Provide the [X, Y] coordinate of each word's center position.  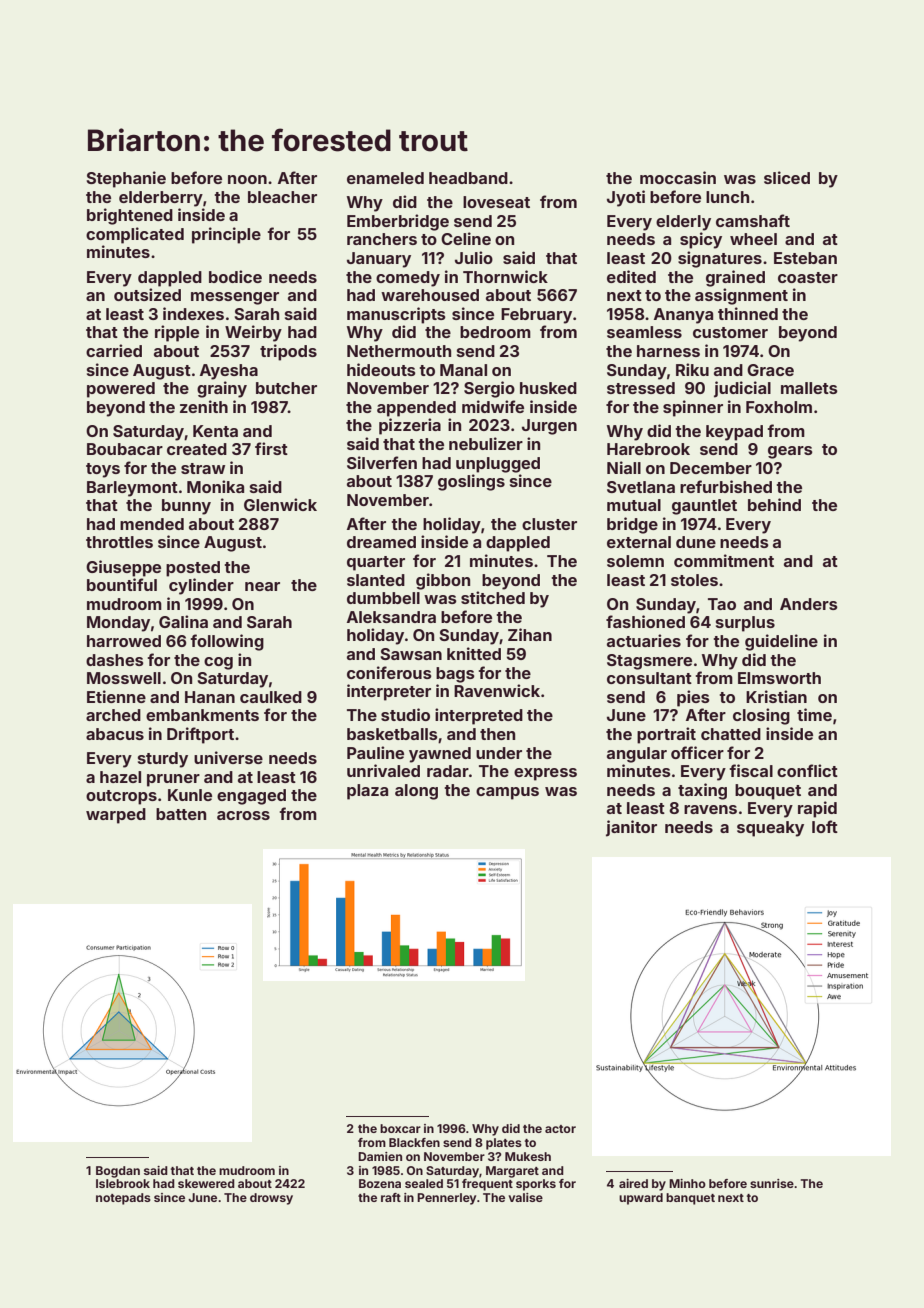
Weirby [253, 333]
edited [631, 276]
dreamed [381, 542]
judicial [742, 389]
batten [181, 814]
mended [152, 524]
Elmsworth [779, 678]
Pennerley [446, 1199]
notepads [123, 1199]
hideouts [381, 369]
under [499, 753]
